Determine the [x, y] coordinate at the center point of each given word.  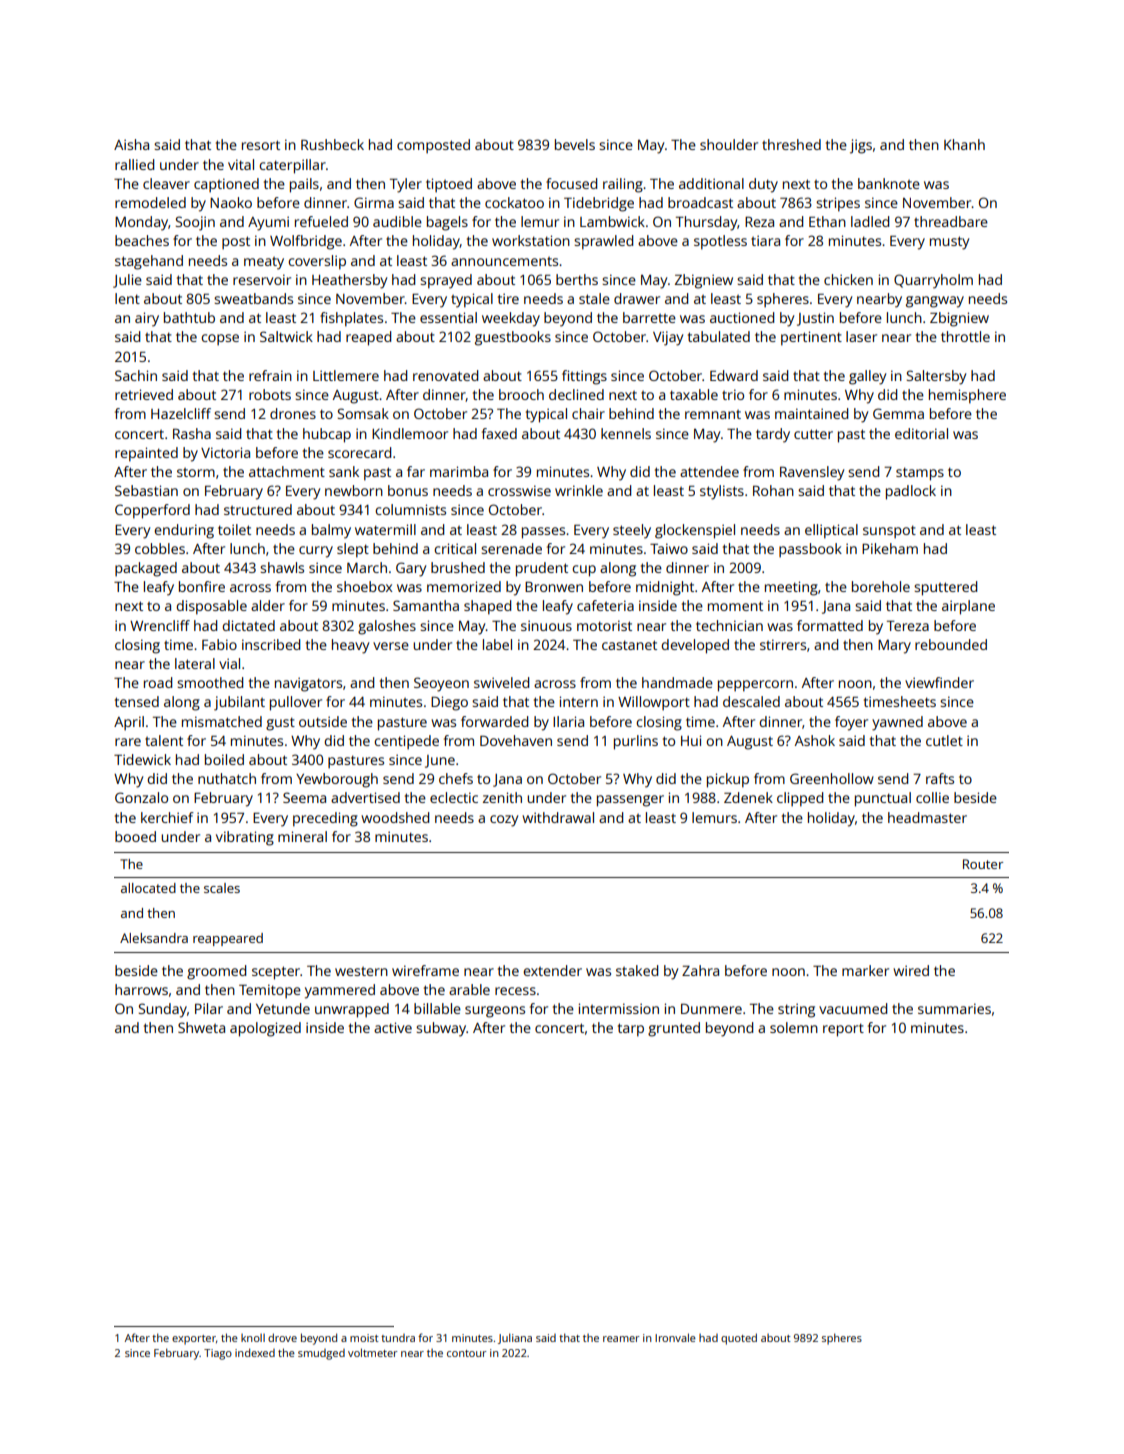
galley [867, 377]
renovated [445, 375]
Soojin [195, 223]
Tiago [218, 1354]
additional [711, 183]
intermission [619, 1008]
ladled [870, 221]
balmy [331, 531]
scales [222, 888]
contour [467, 1353]
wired [911, 970]
